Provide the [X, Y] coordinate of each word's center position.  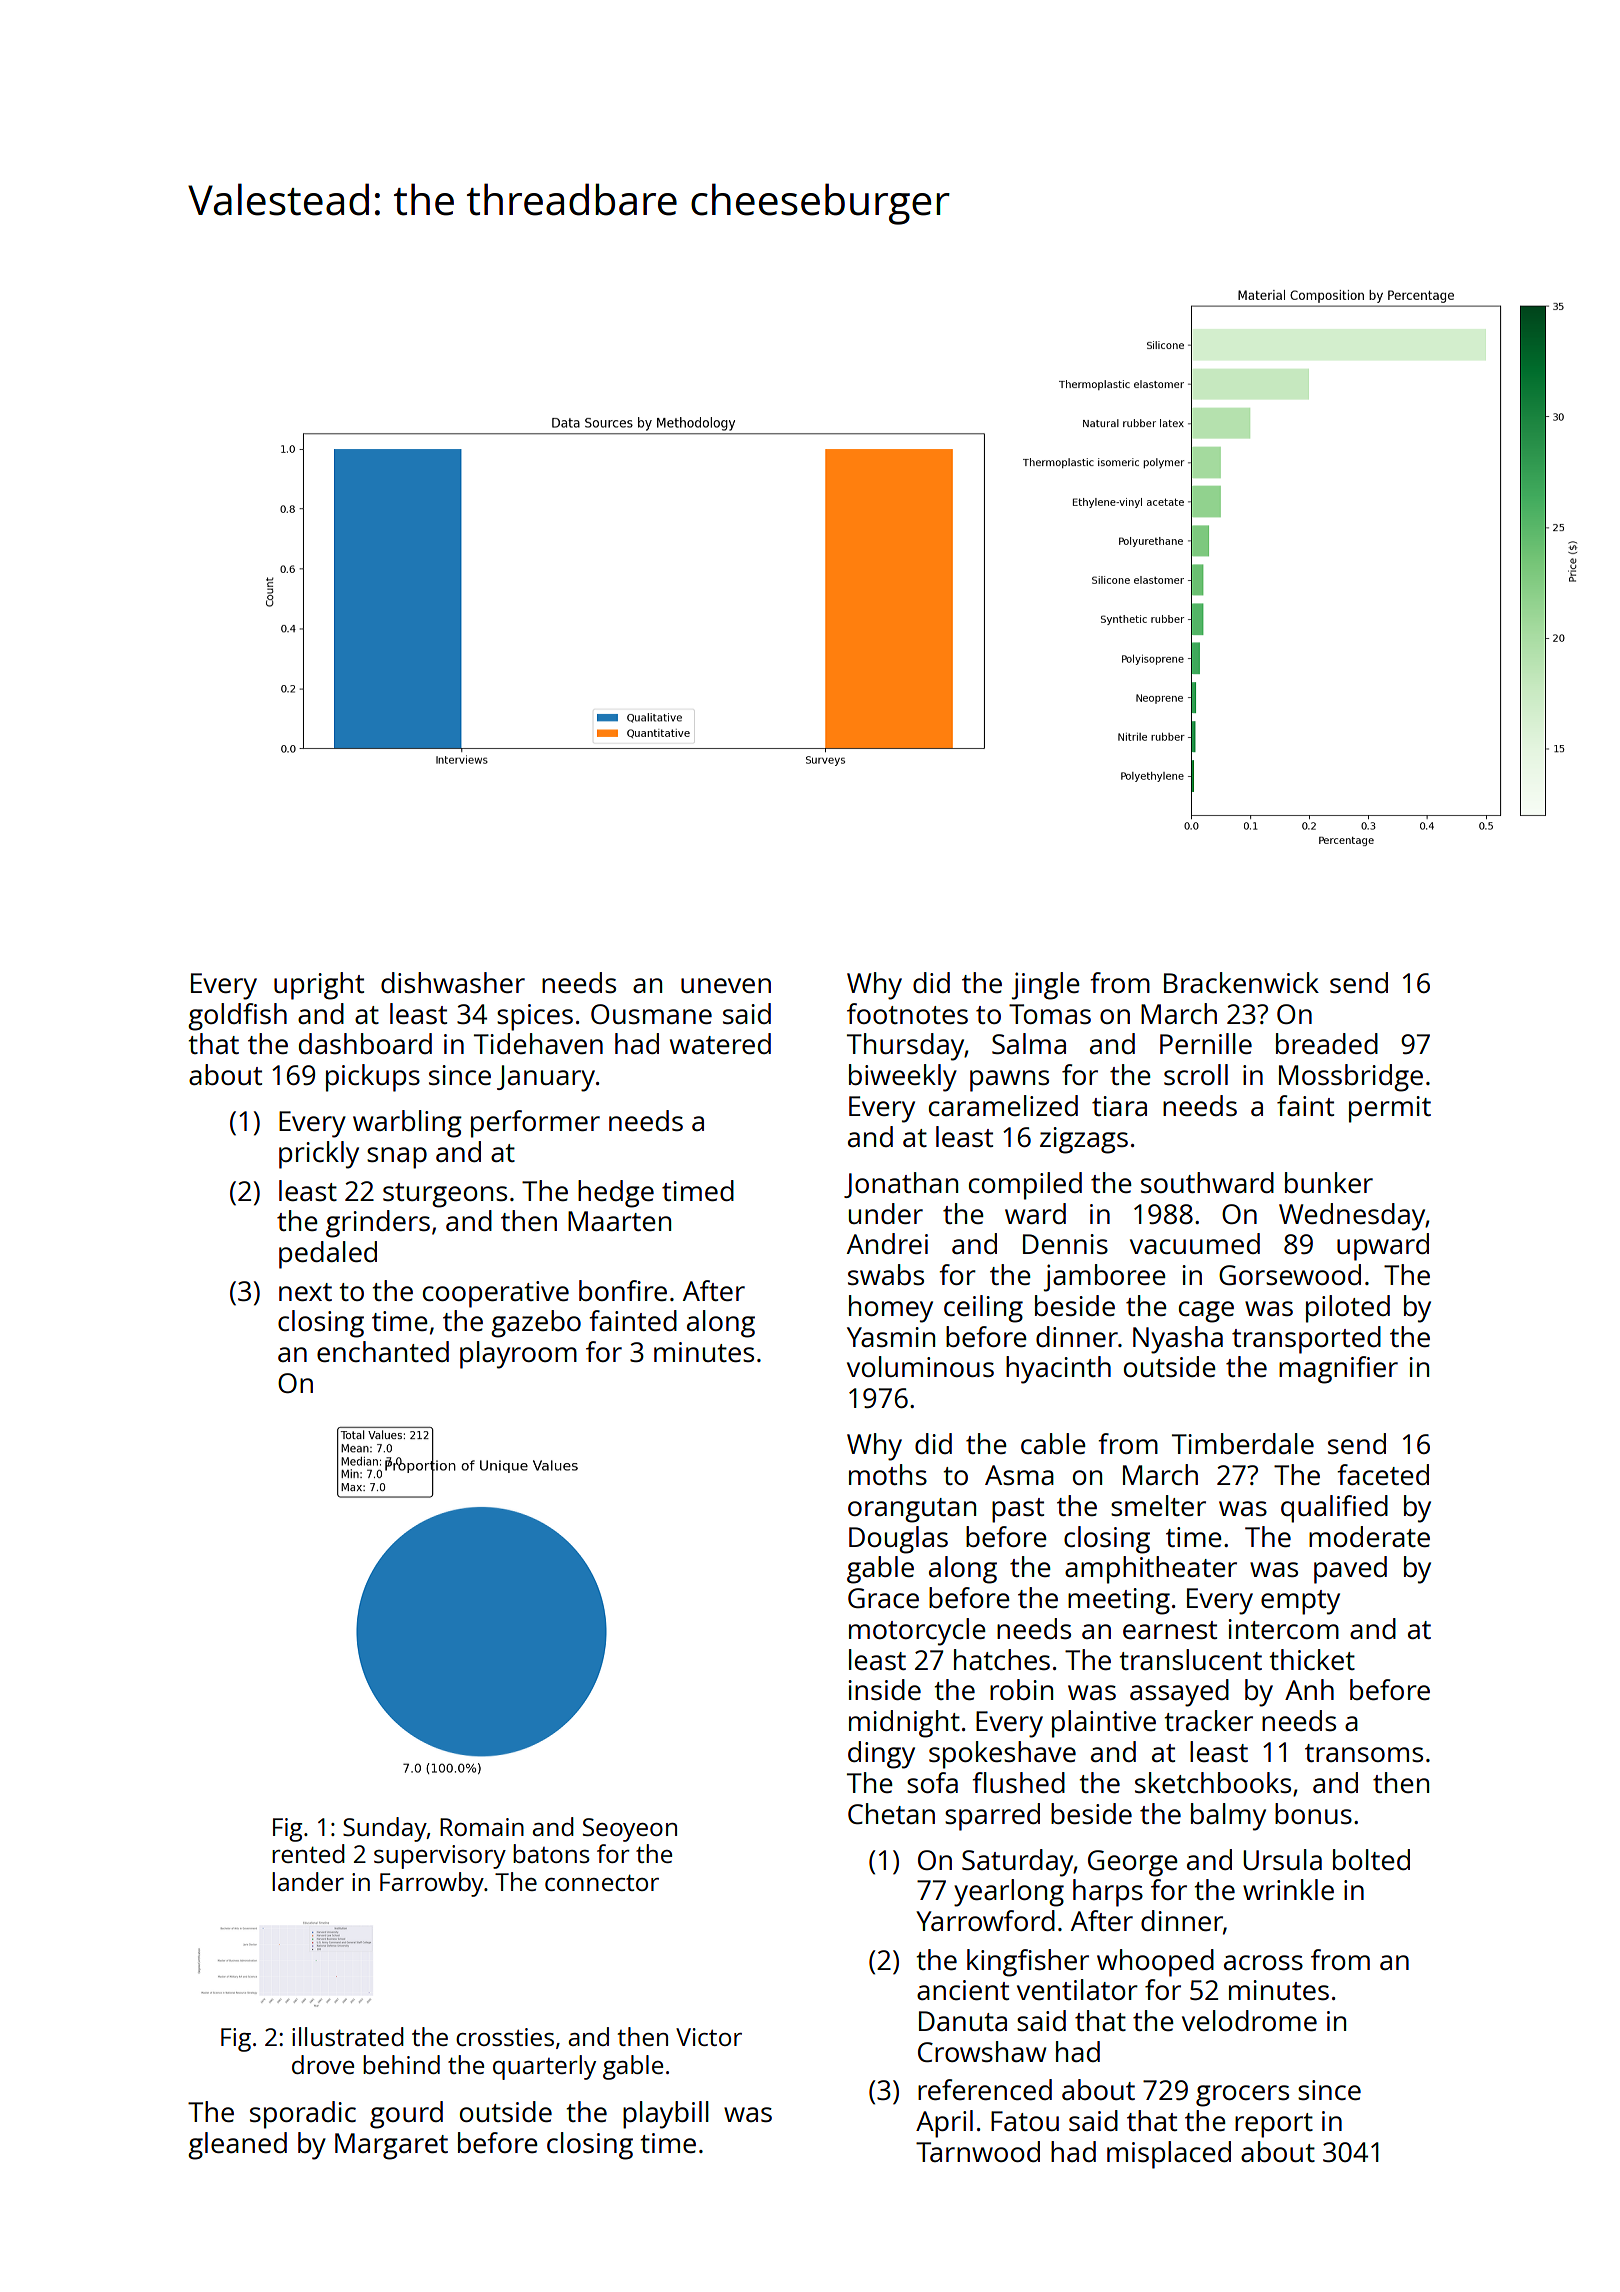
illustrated [348, 2036]
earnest [1170, 1630]
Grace [883, 1598]
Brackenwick [1241, 982]
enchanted [383, 1351]
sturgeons [445, 1195]
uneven [726, 985]
